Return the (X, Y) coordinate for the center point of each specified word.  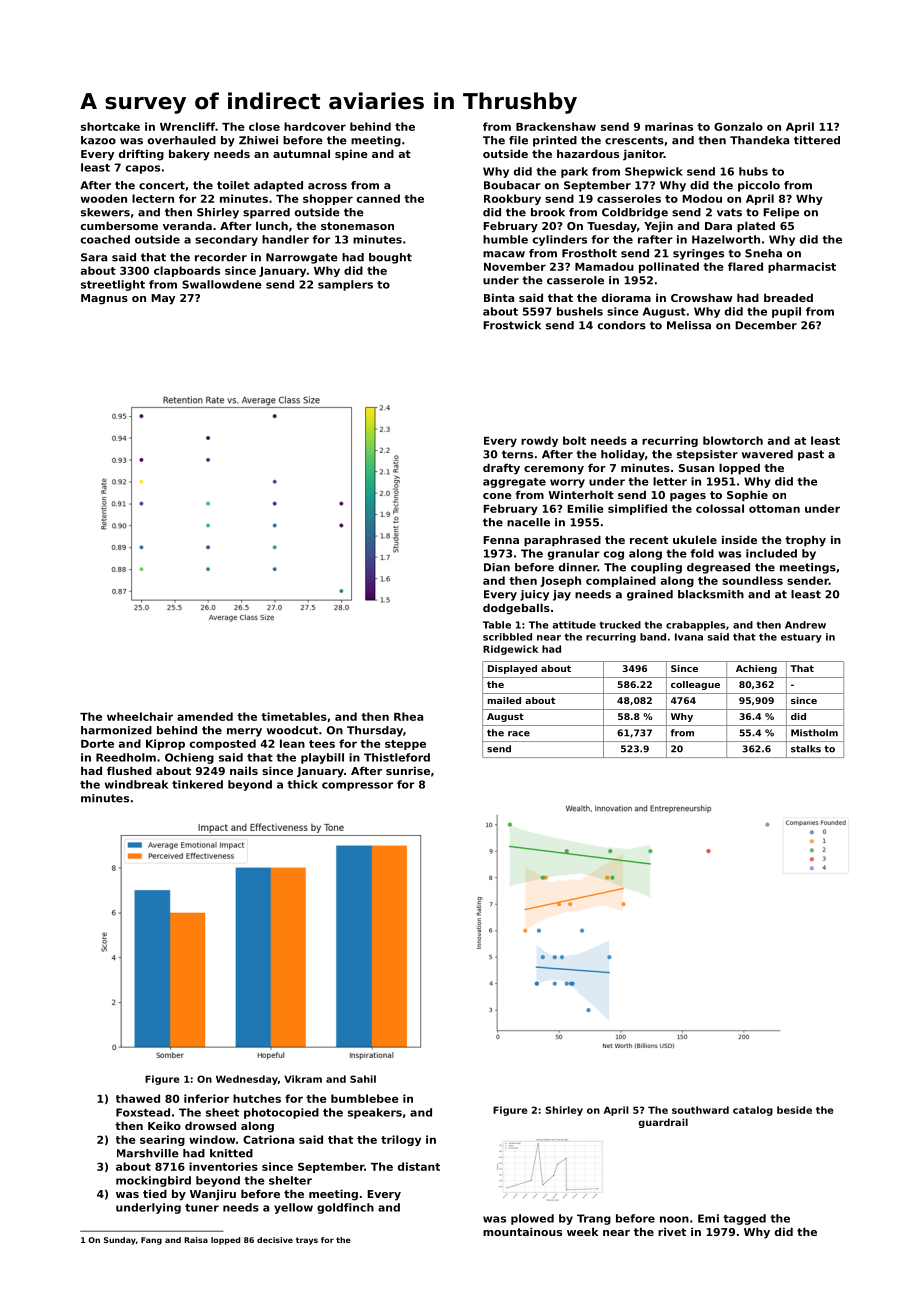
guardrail (663, 1123)
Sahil (363, 1079)
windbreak (136, 784)
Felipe (781, 213)
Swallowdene (222, 284)
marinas (669, 126)
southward (700, 1110)
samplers (345, 285)
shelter (290, 1180)
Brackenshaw (556, 126)
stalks (806, 749)
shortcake (110, 126)
